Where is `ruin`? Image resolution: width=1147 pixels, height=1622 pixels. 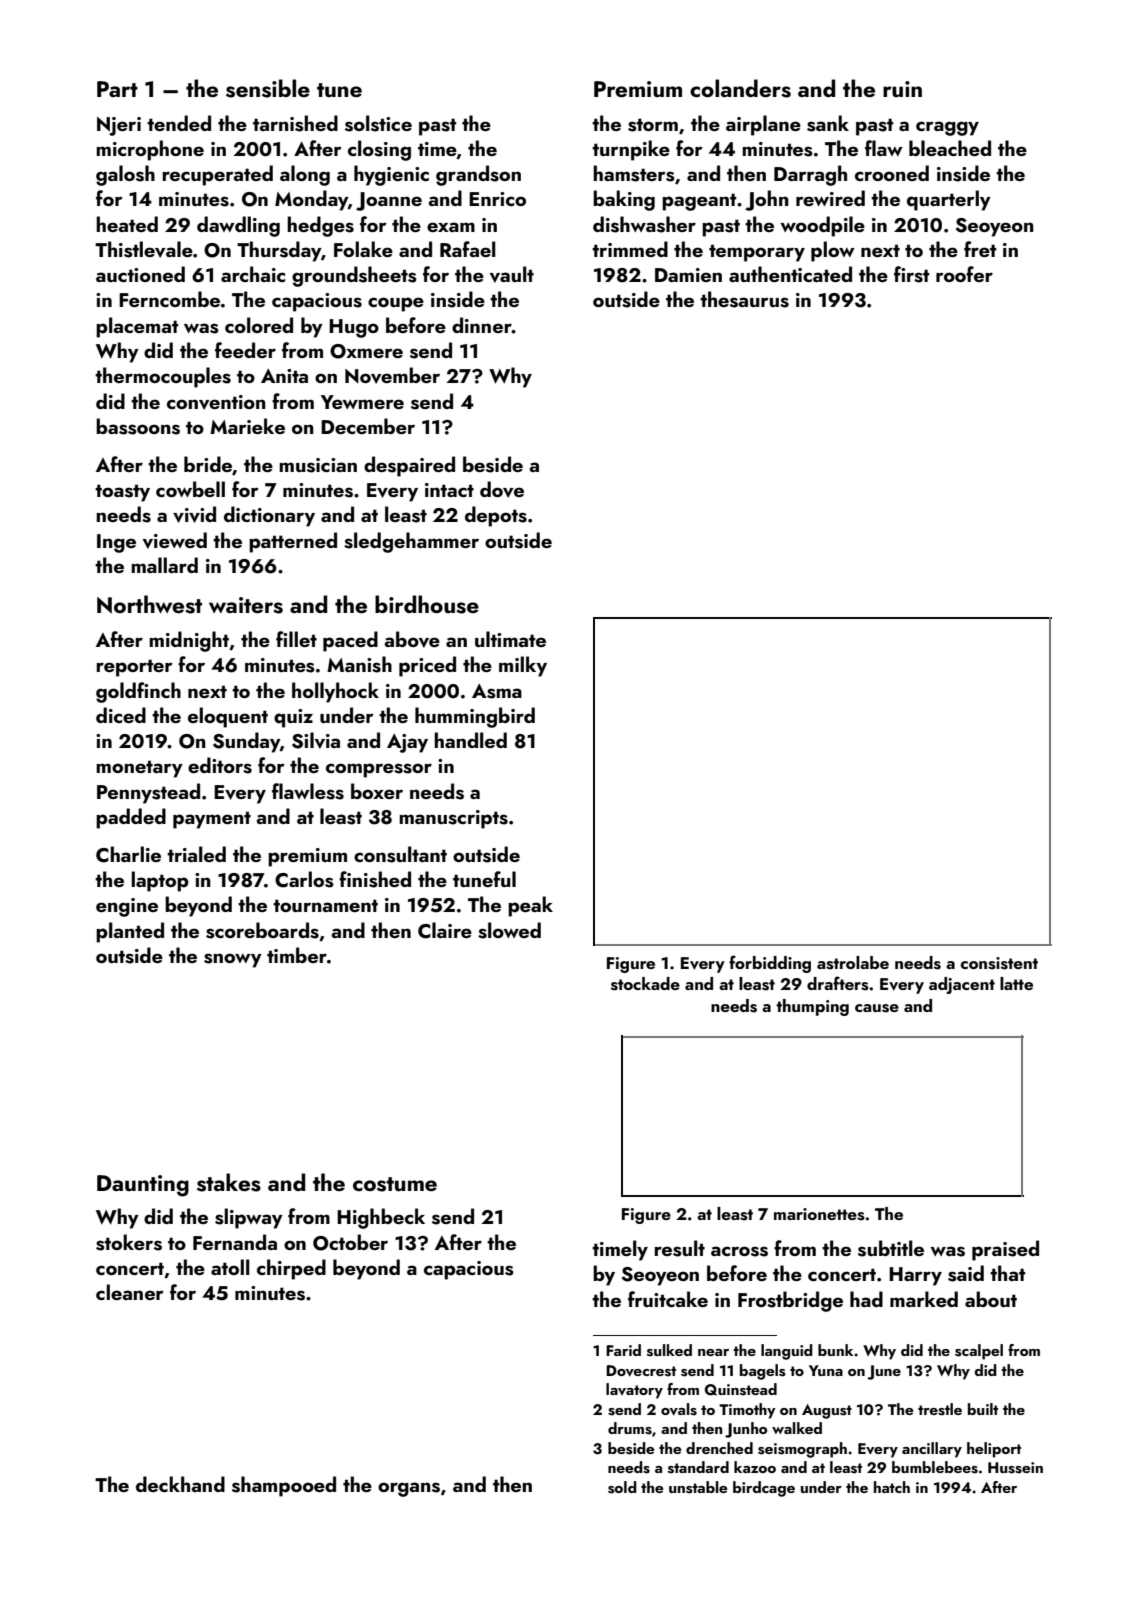
ruin is located at coordinates (902, 89).
